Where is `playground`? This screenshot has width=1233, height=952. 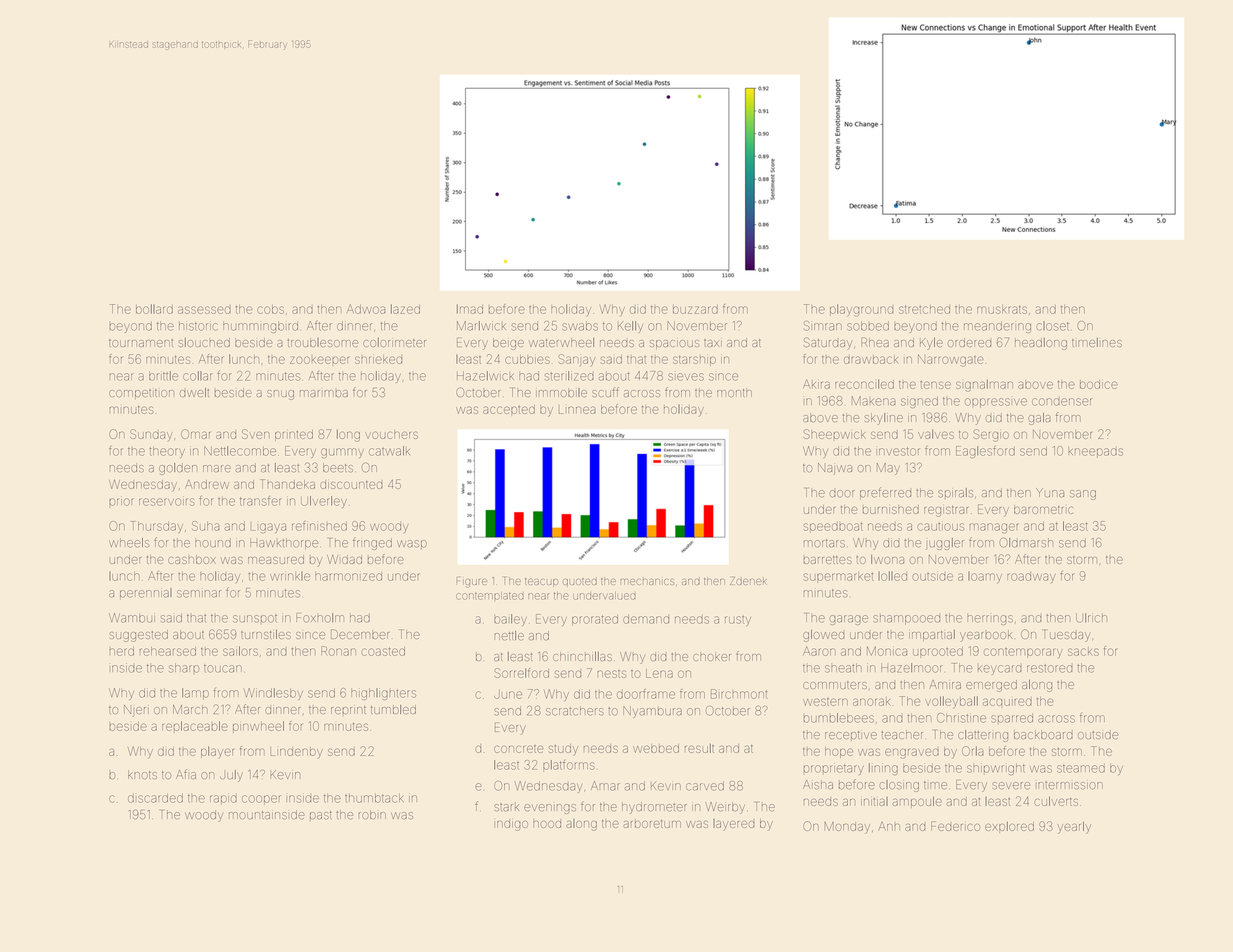
playground is located at coordinates (861, 310).
